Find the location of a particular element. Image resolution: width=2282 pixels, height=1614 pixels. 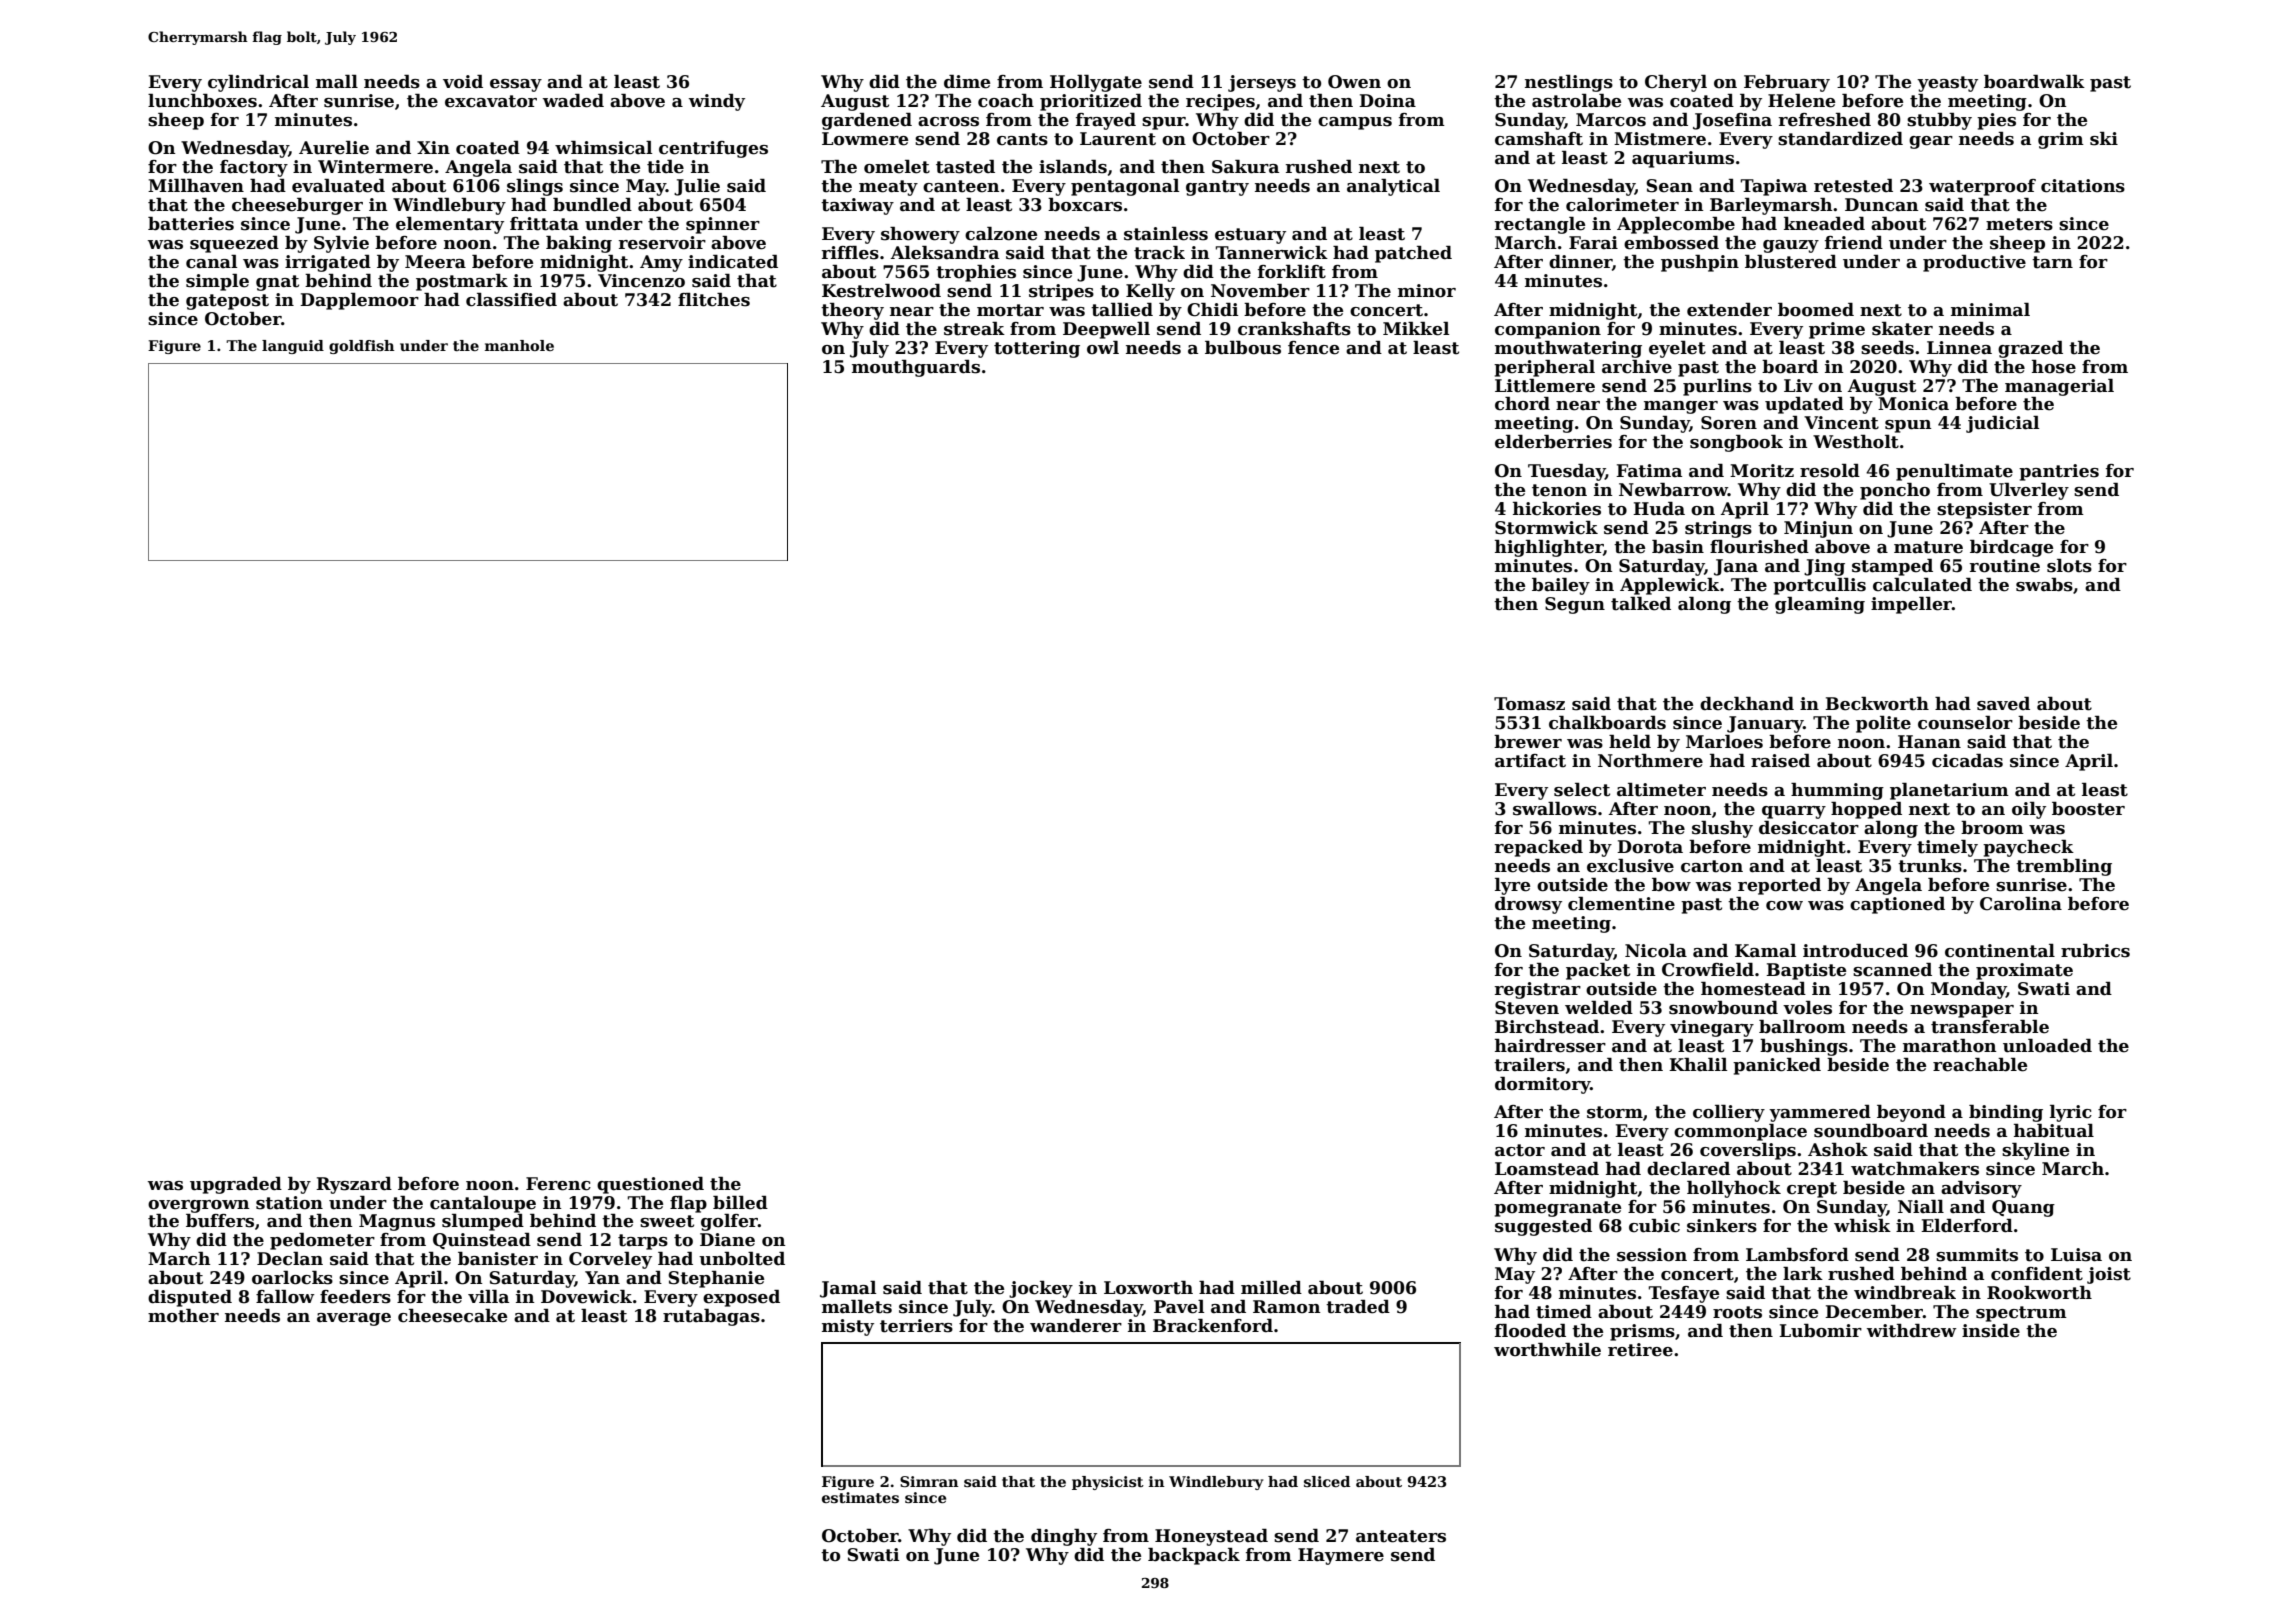

quarry is located at coordinates (1794, 812).
